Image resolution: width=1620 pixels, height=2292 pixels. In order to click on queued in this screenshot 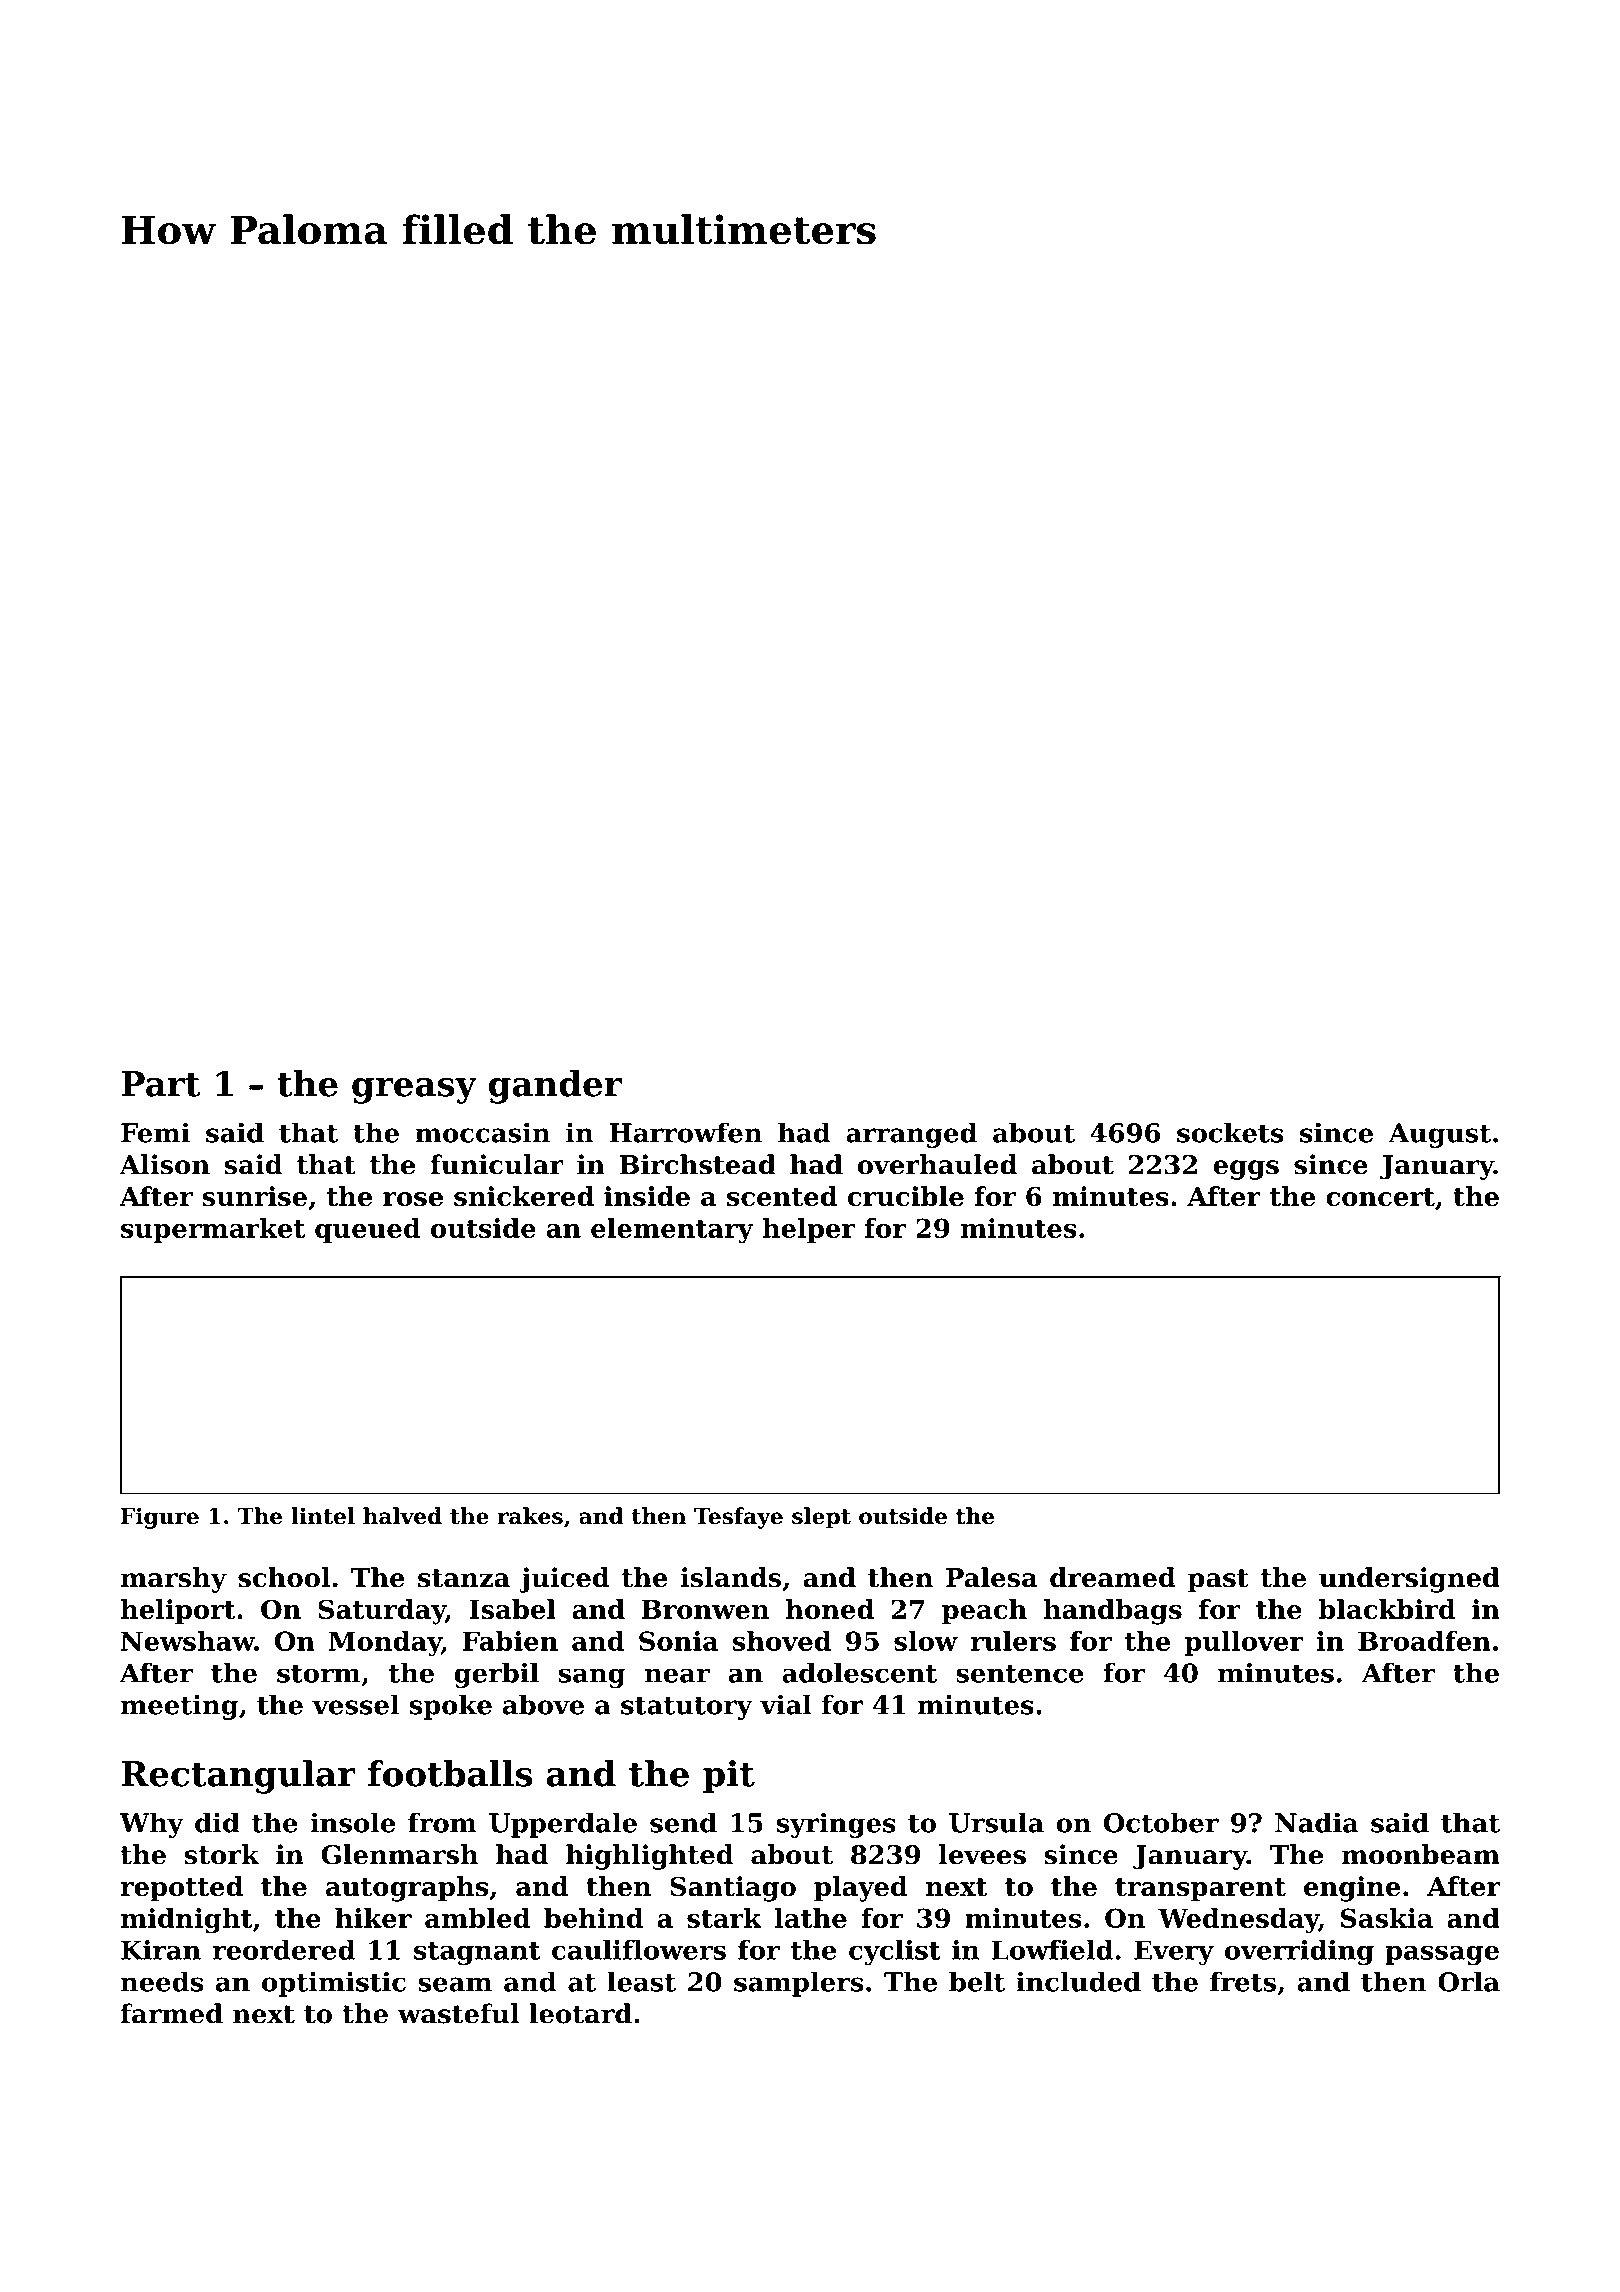, I will do `click(368, 1230)`.
